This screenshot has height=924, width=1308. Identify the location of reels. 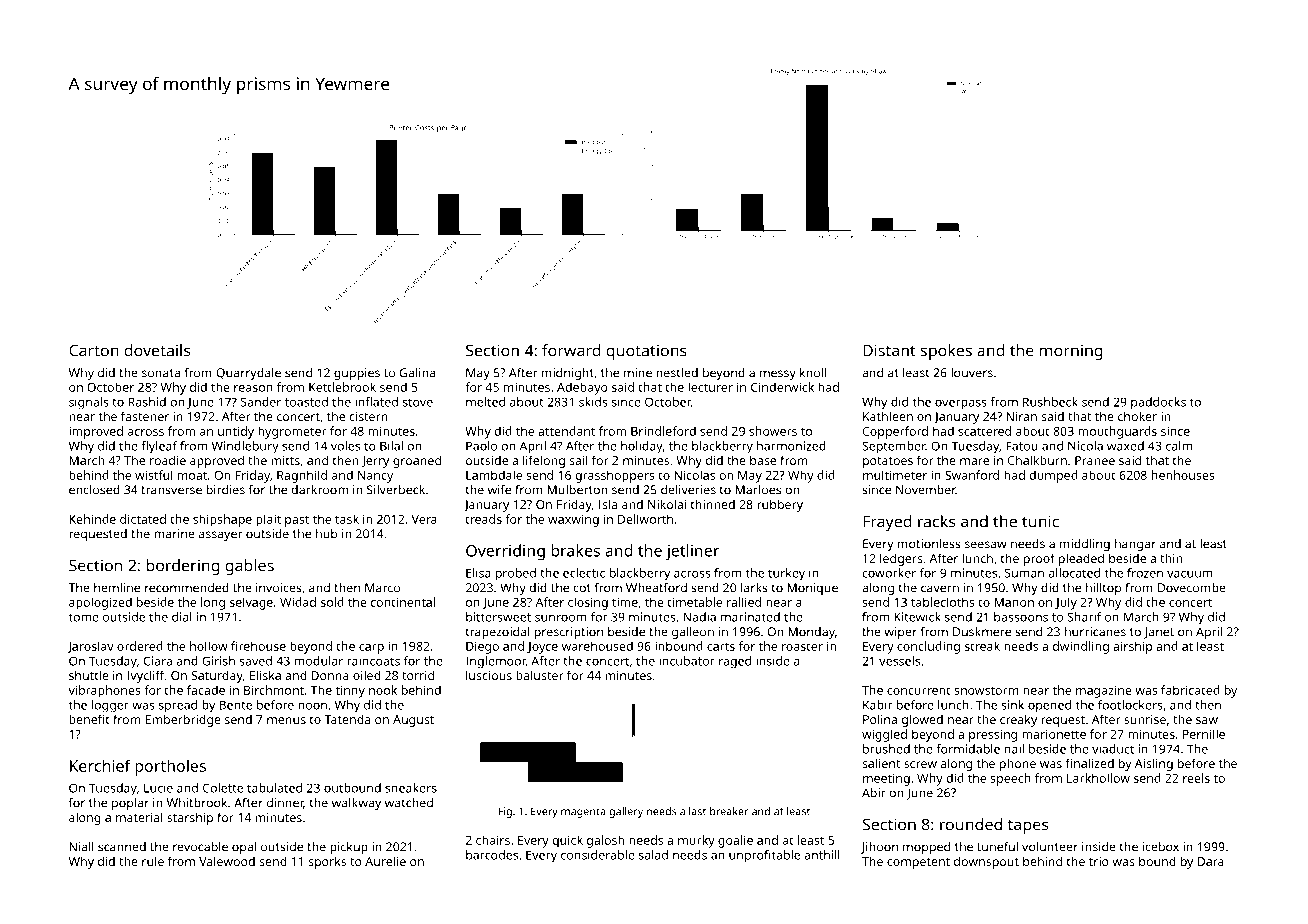
(1196, 778).
